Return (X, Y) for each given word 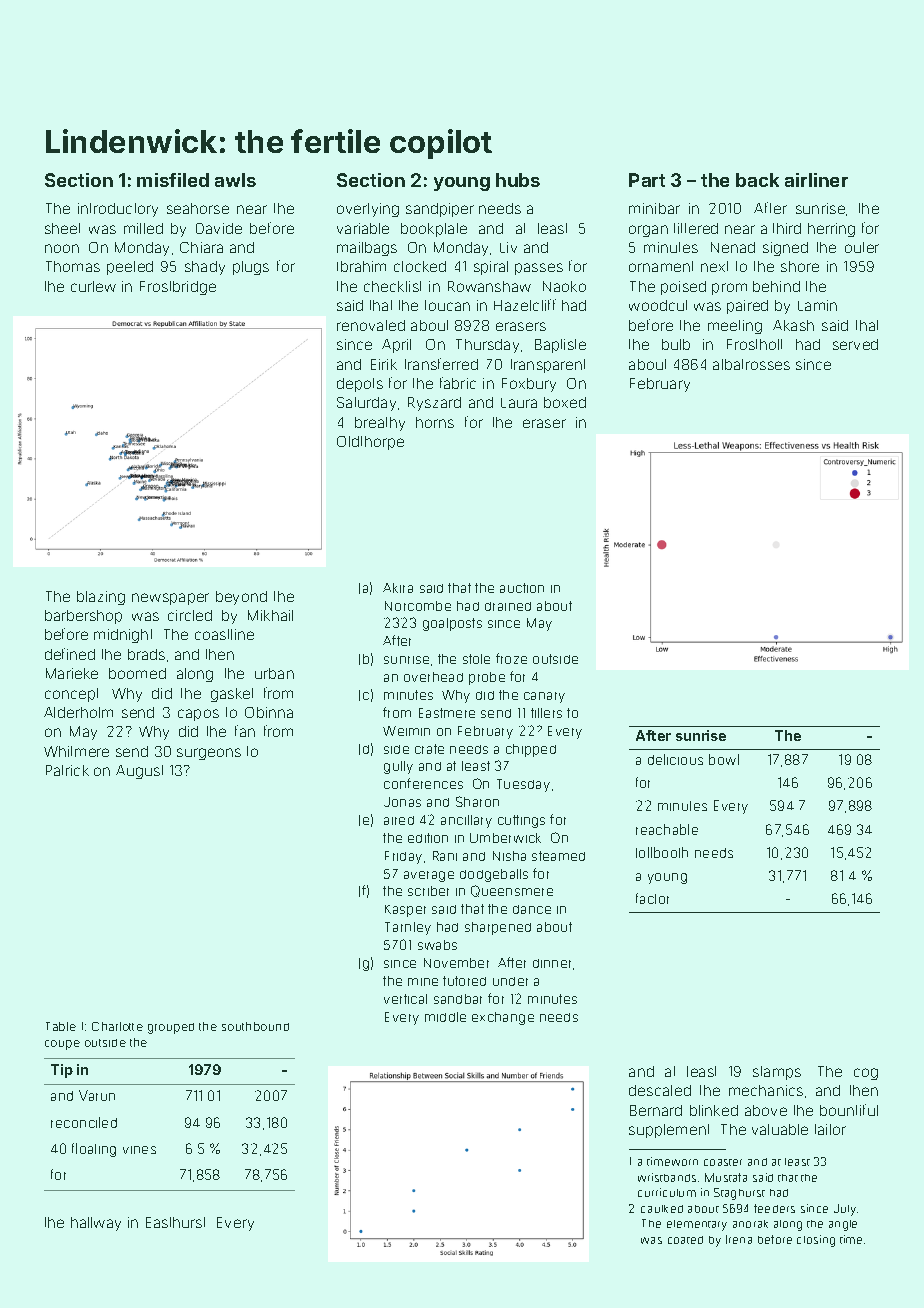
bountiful (849, 1110)
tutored (464, 981)
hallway (96, 1224)
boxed (565, 402)
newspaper (170, 599)
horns (435, 422)
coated (685, 1240)
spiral (491, 268)
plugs (251, 268)
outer (862, 247)
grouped (171, 1028)
